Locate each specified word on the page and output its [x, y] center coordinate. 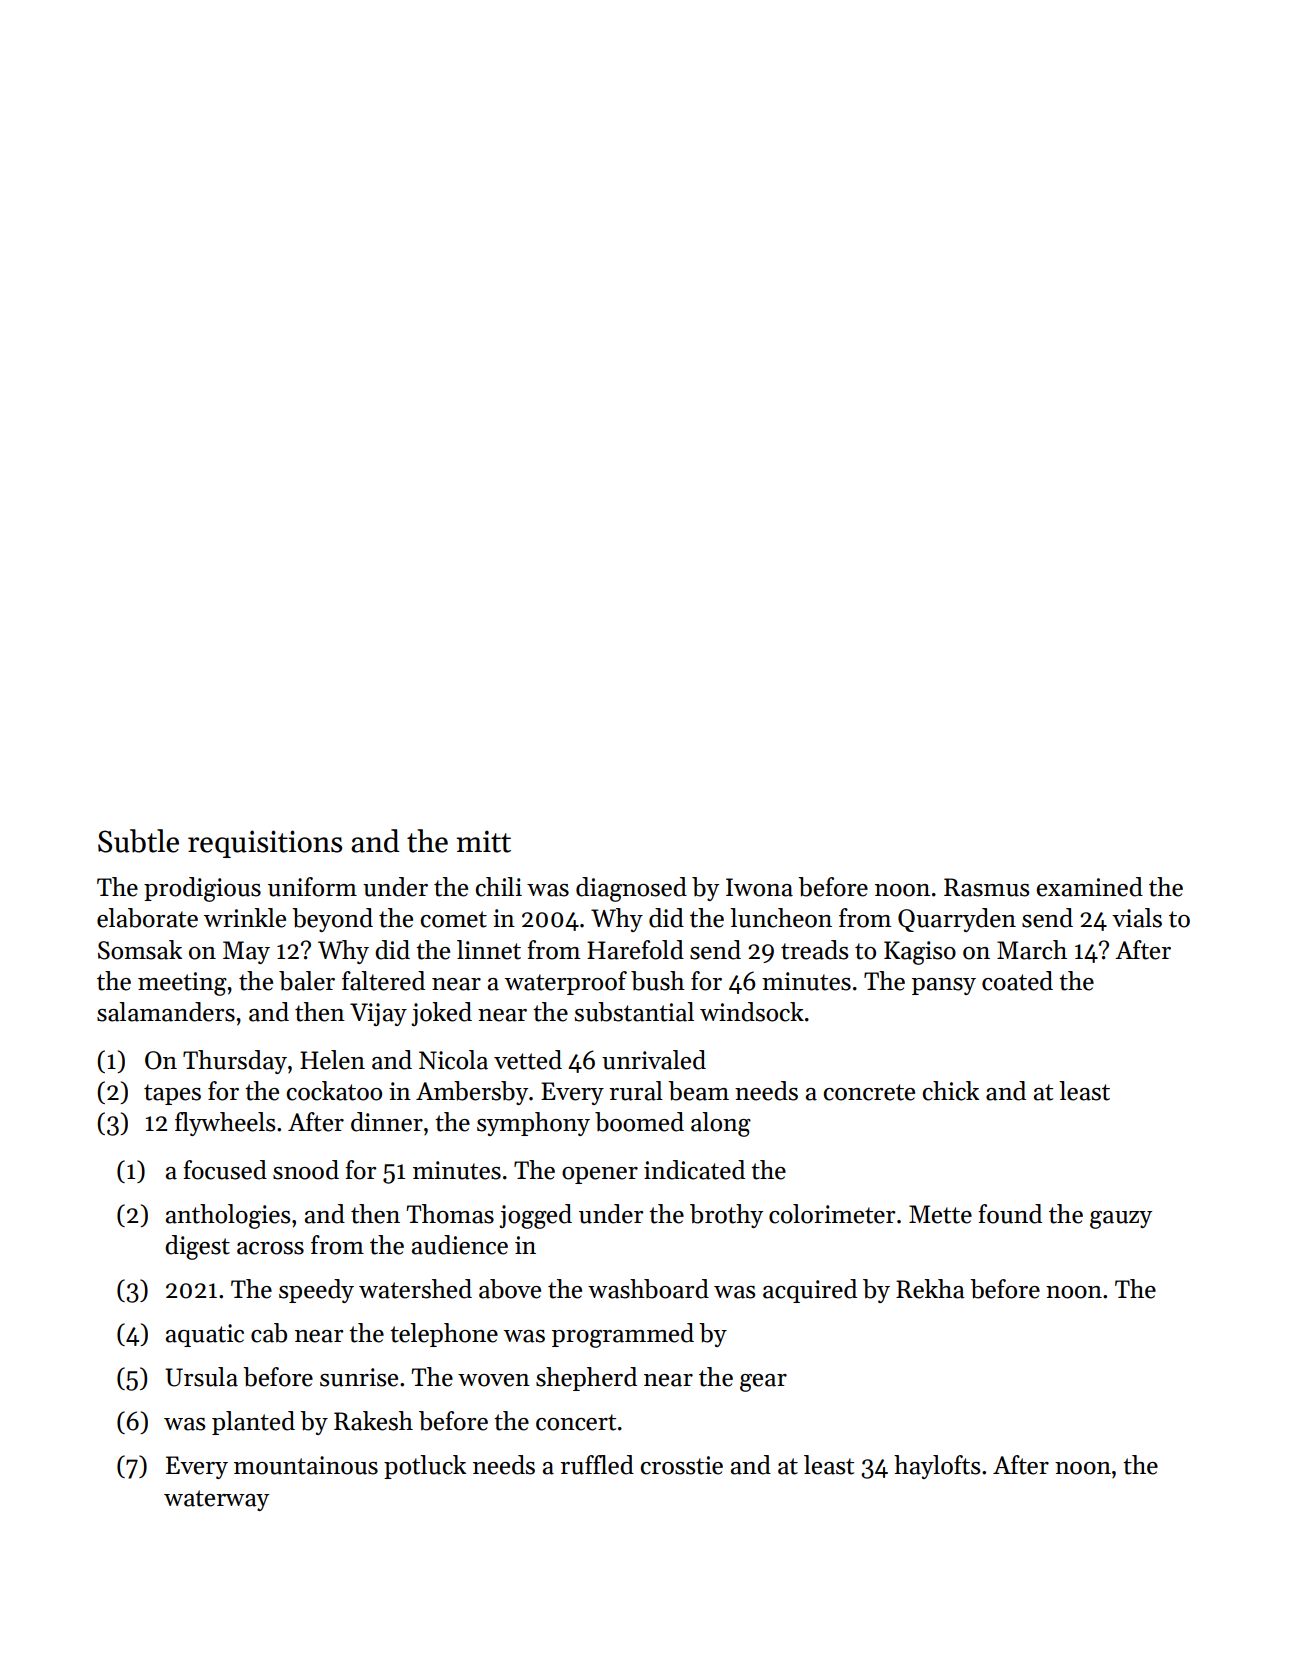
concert [576, 1422]
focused [225, 1170]
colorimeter [832, 1214]
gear [763, 1383]
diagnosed [631, 889]
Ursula [201, 1377]
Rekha [930, 1289]
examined [1090, 887]
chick [951, 1091]
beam [698, 1091]
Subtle [138, 841]
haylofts [937, 1467]
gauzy [1121, 1220]
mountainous [306, 1465]
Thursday [235, 1062]
